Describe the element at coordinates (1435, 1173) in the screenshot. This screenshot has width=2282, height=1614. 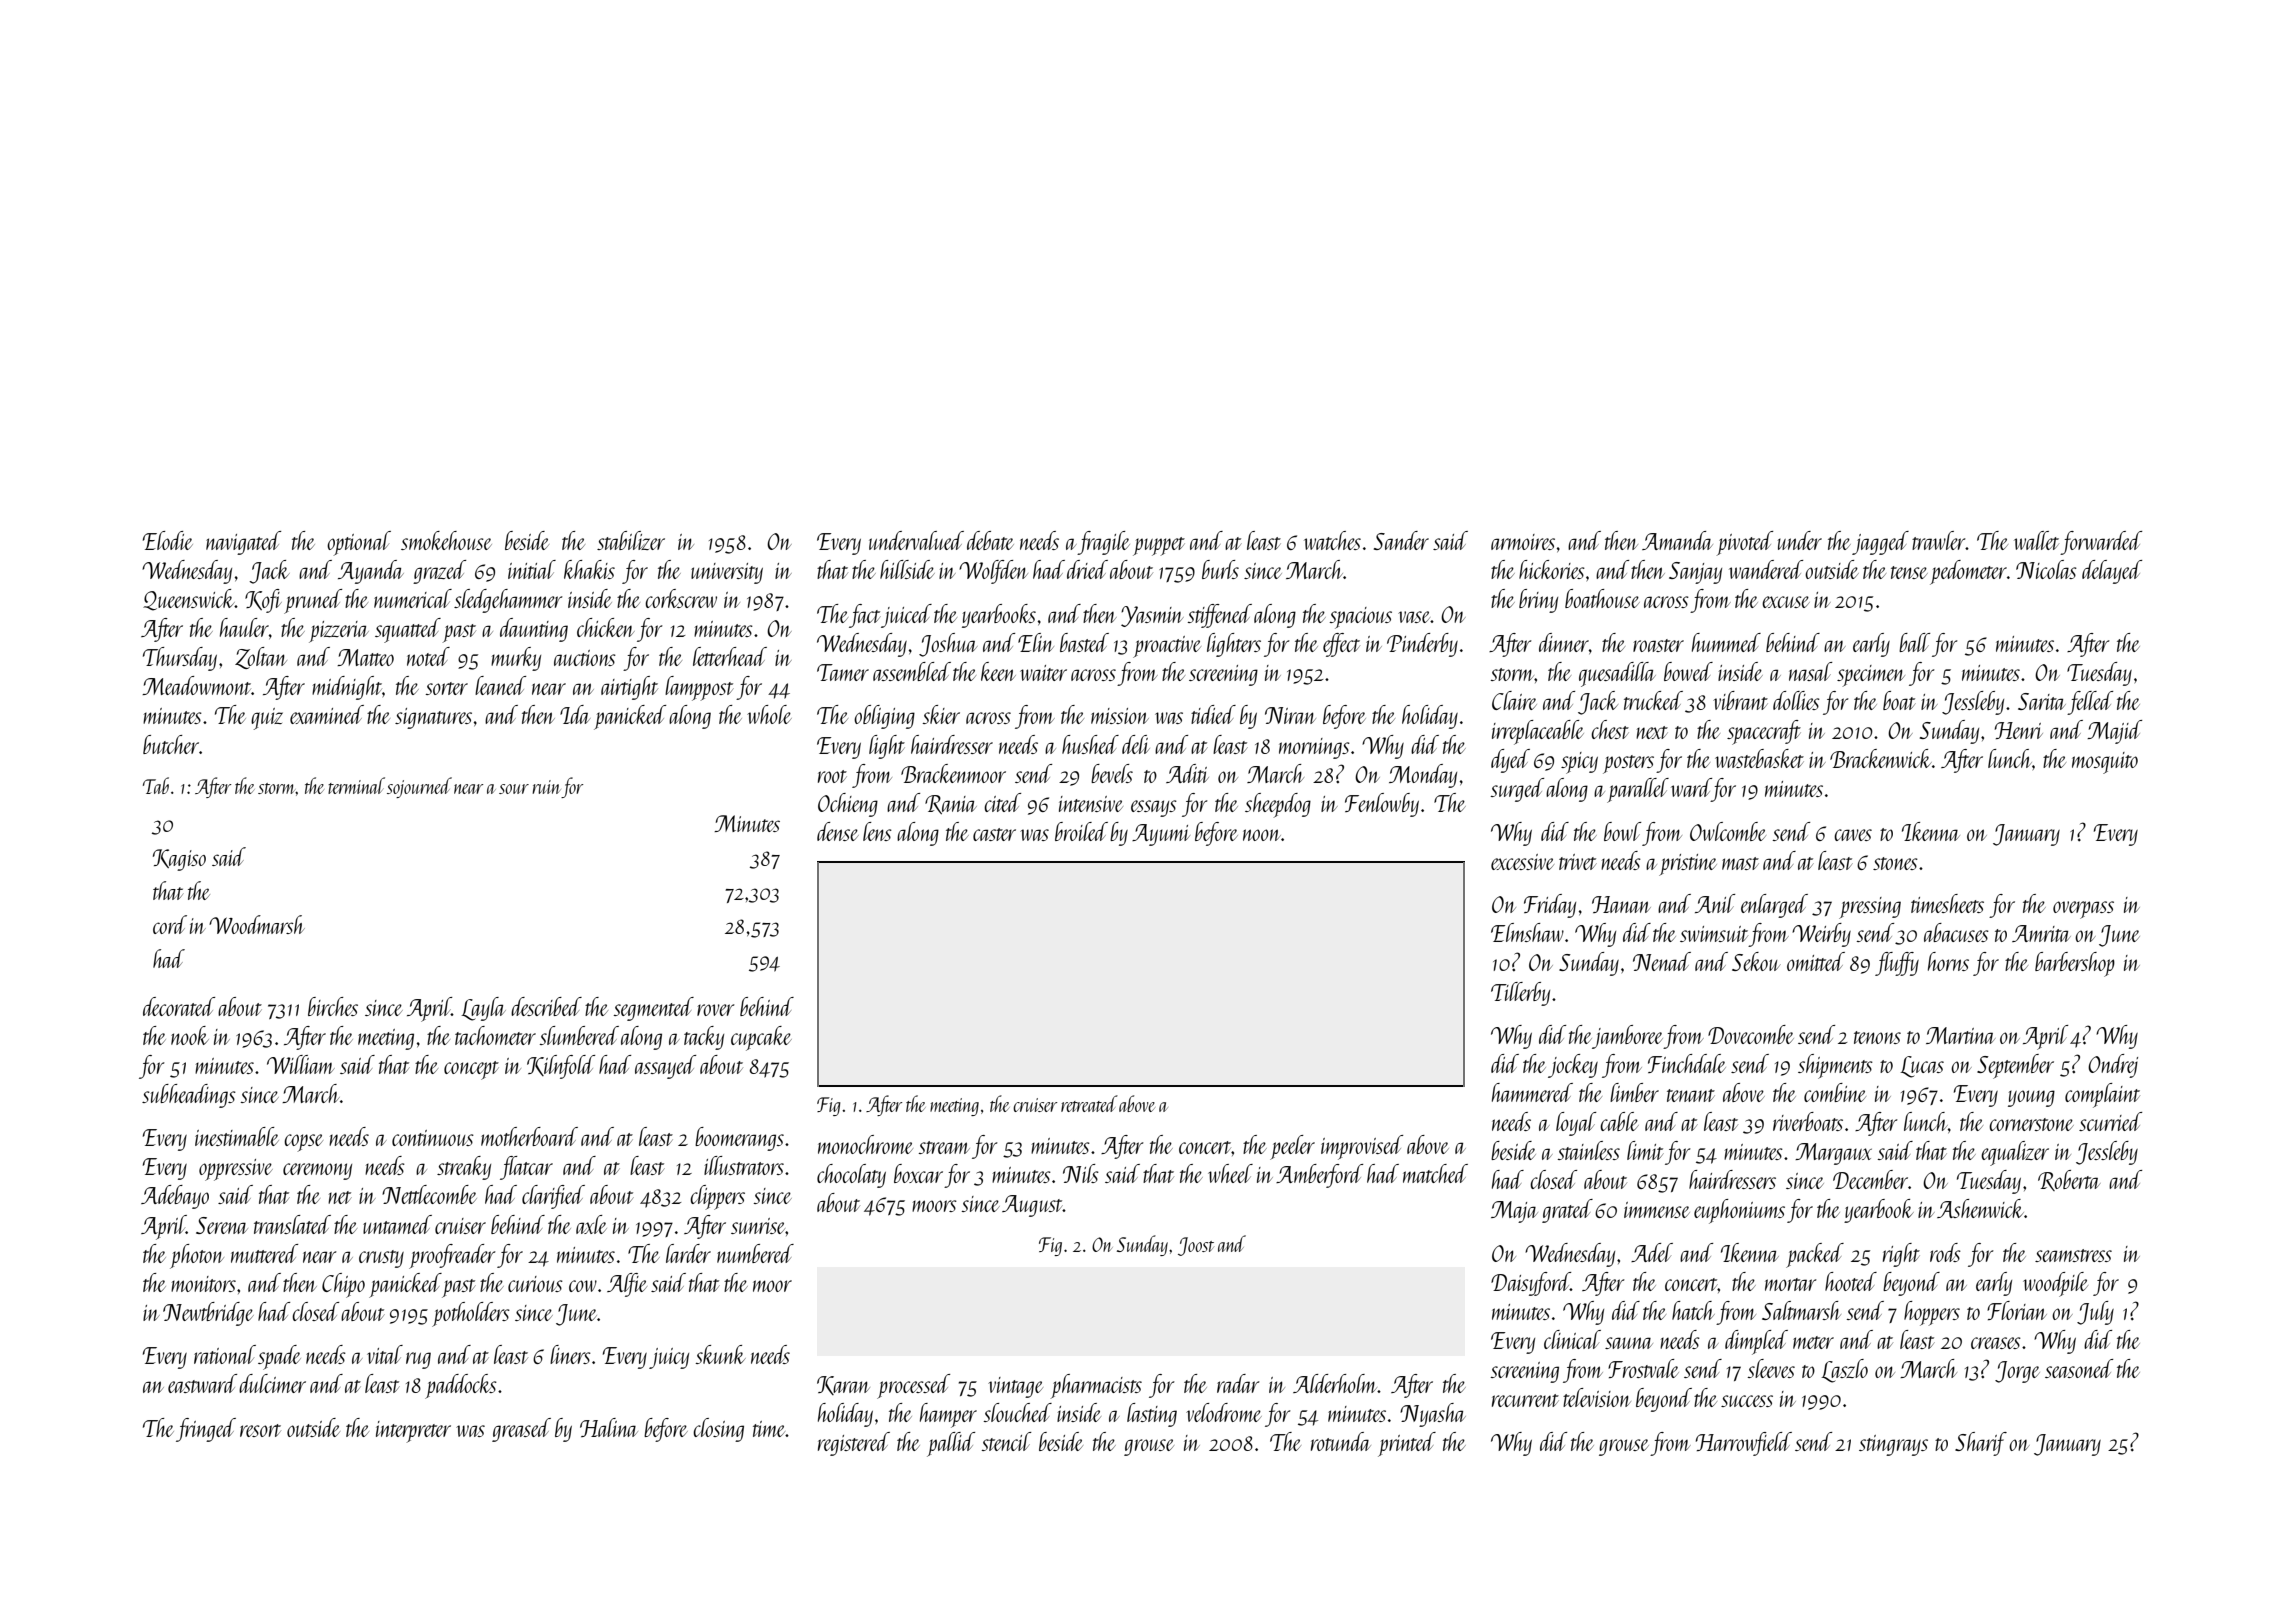
I see `matched` at that location.
